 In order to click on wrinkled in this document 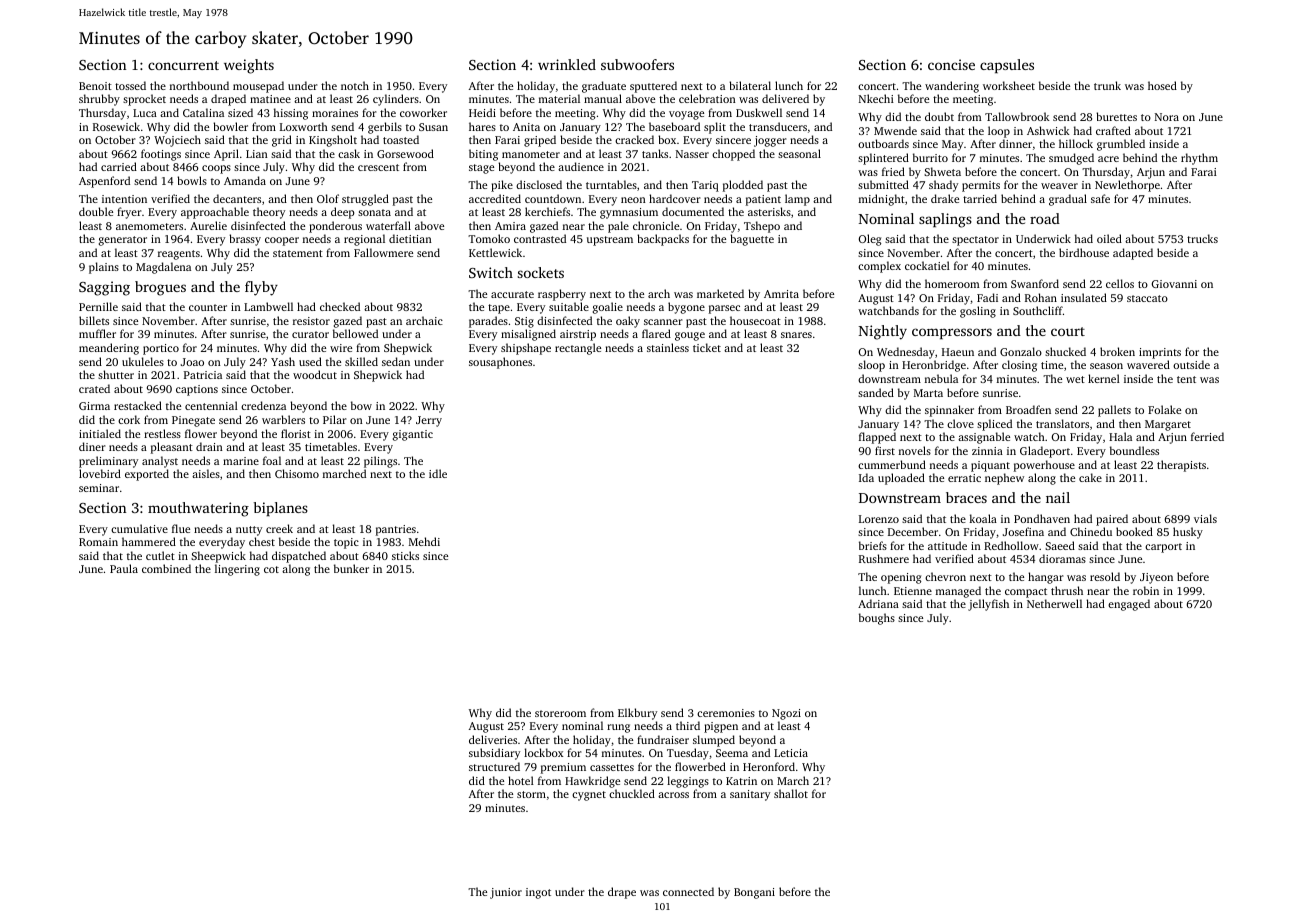, I will do `click(567, 64)`.
